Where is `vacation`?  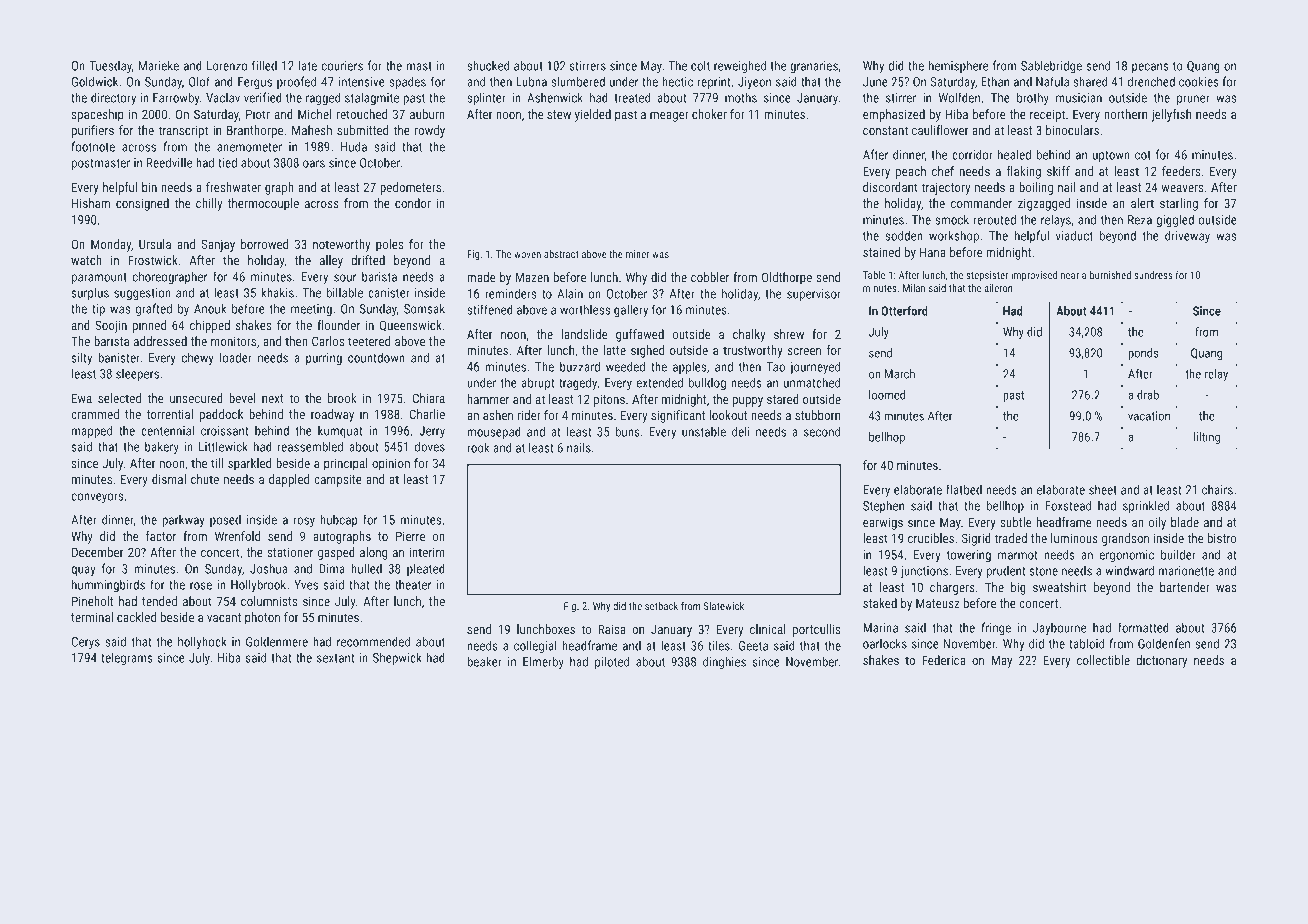 vacation is located at coordinates (1149, 416).
